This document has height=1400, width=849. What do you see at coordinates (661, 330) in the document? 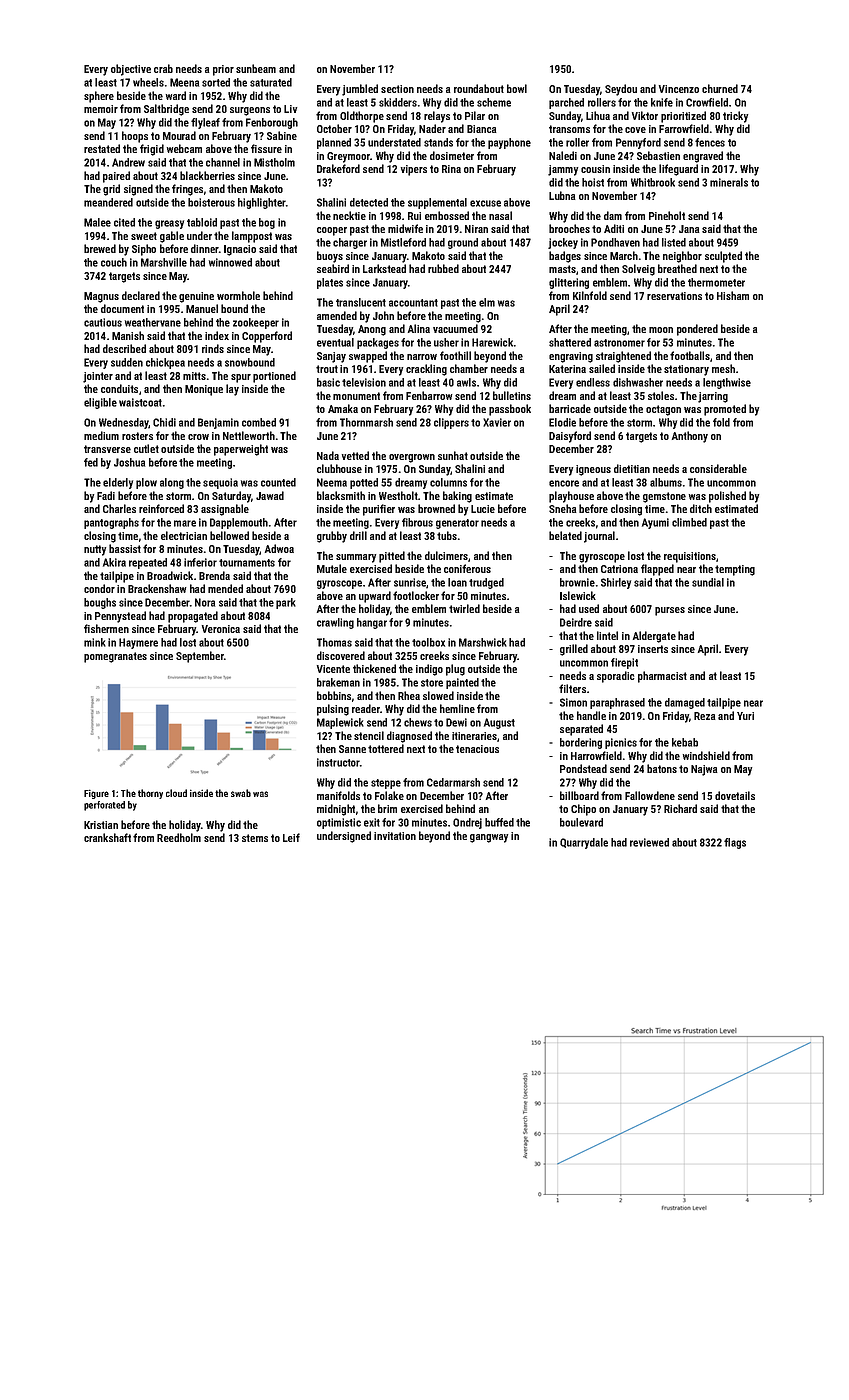
I see `moon` at bounding box center [661, 330].
